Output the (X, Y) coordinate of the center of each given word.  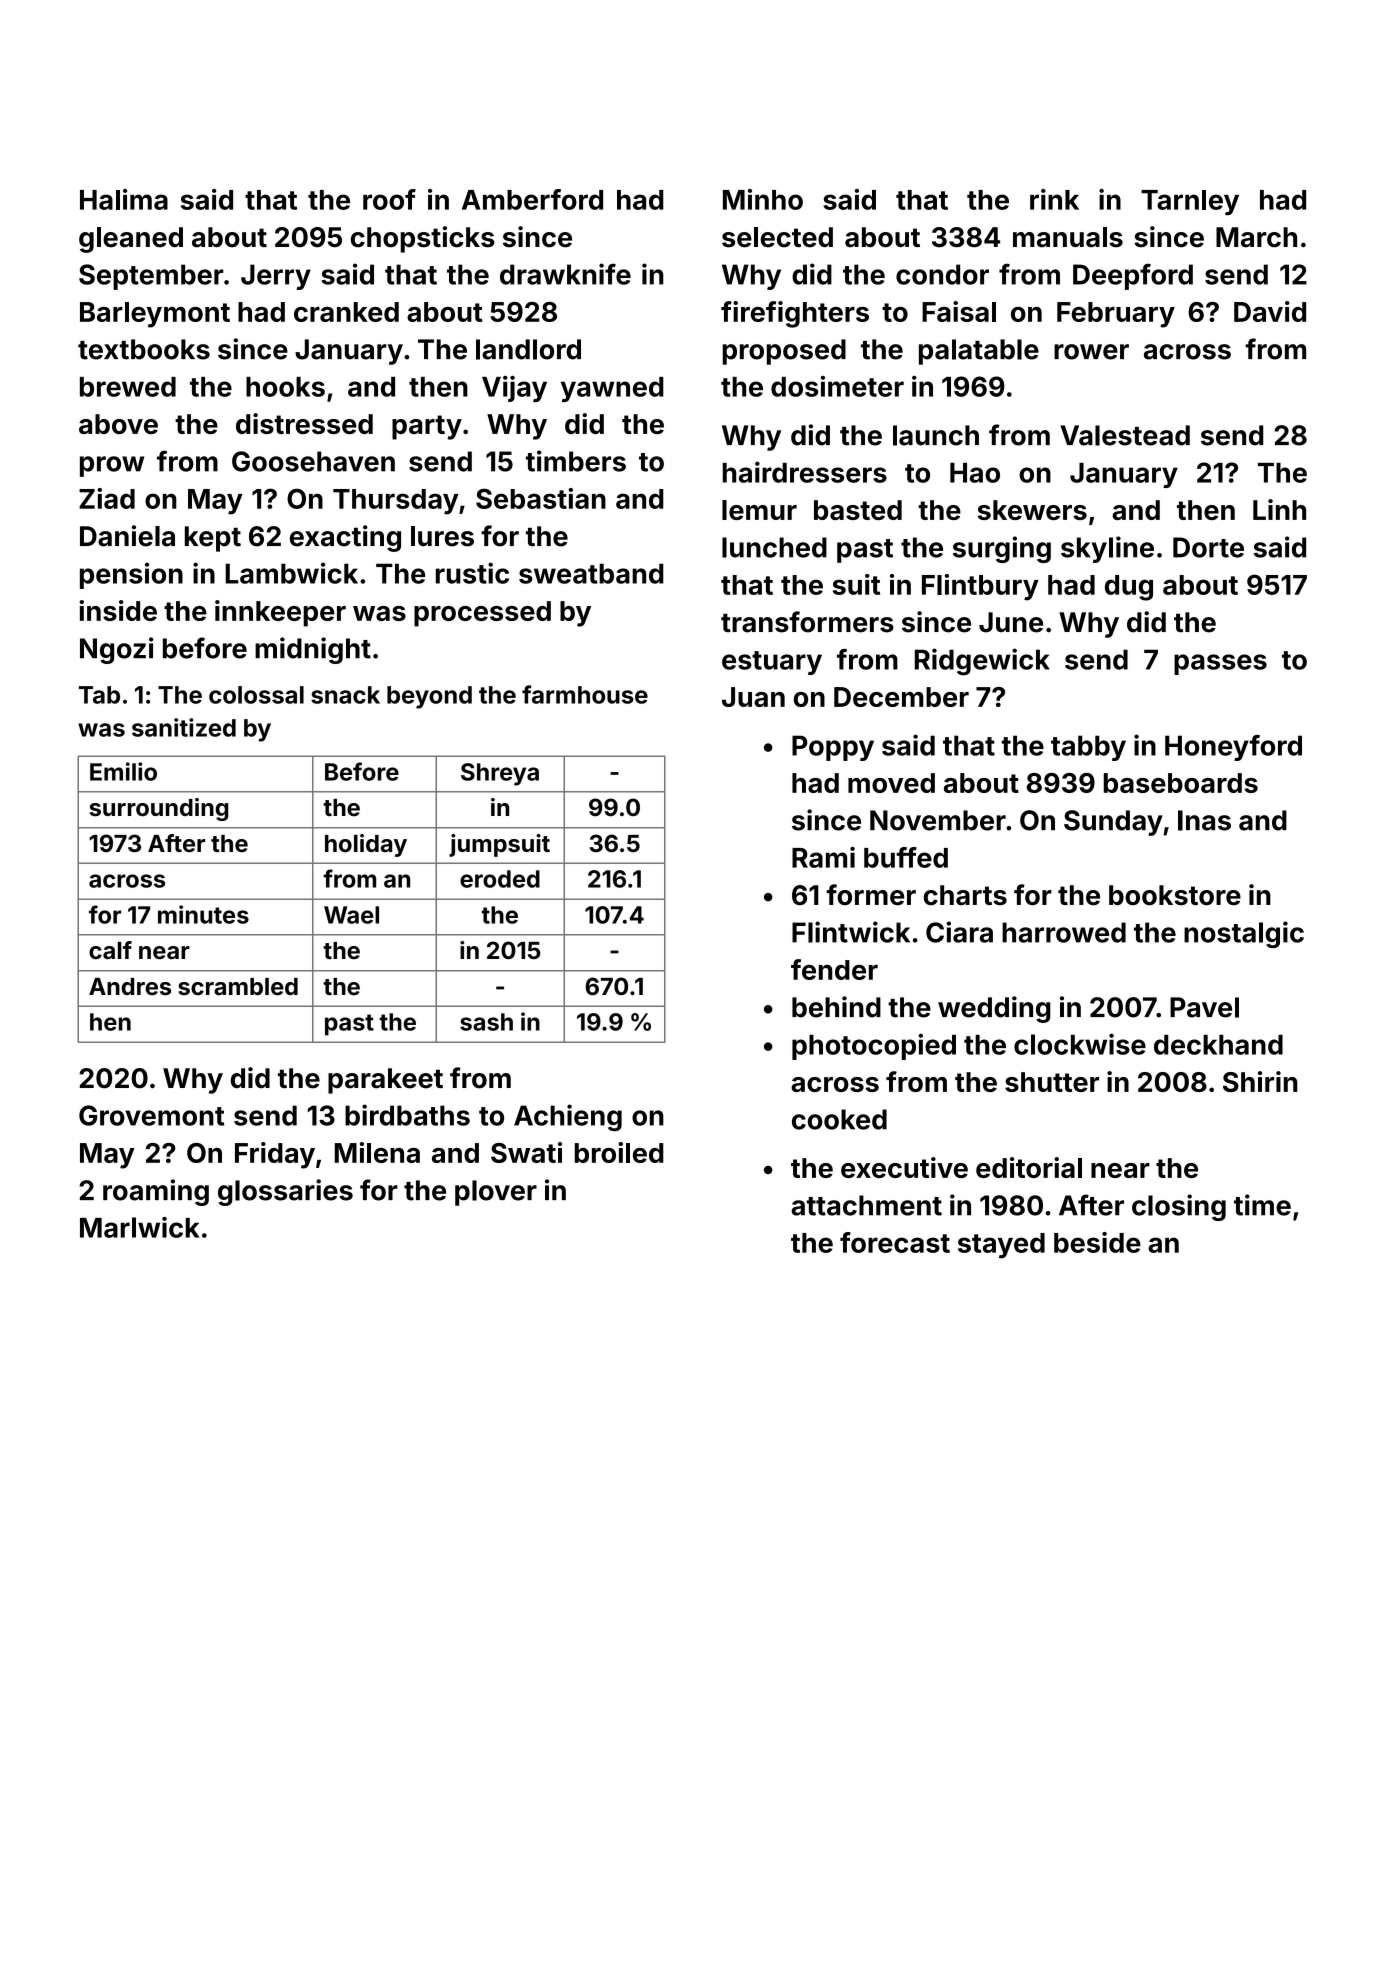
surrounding (159, 809)
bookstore (1175, 895)
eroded (500, 879)
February (1116, 315)
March (1256, 237)
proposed (784, 352)
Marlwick (140, 1227)
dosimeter (837, 386)
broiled (619, 1152)
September (151, 277)
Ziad (107, 498)
